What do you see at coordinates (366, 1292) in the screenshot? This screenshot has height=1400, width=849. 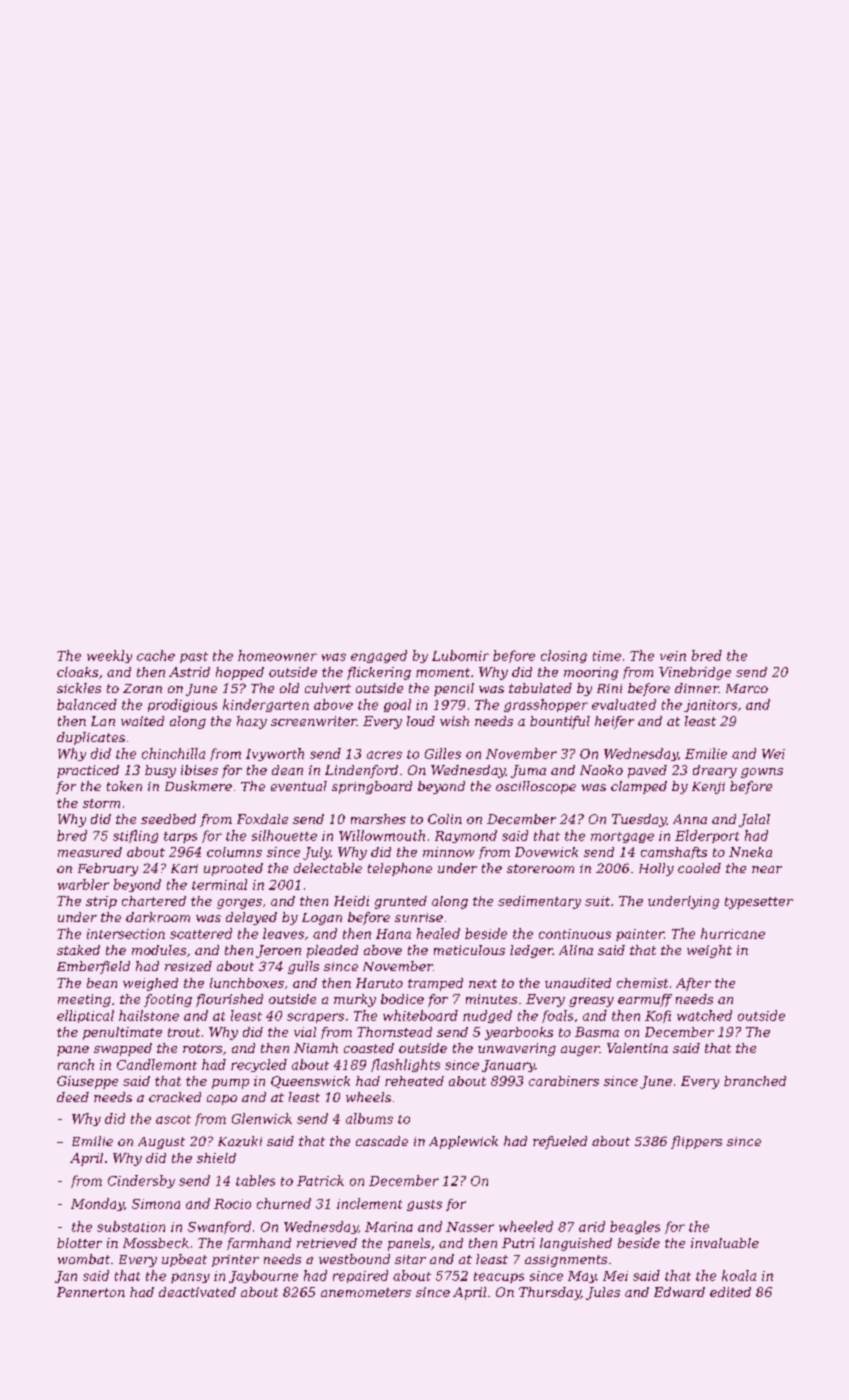 I see `anemometers` at bounding box center [366, 1292].
